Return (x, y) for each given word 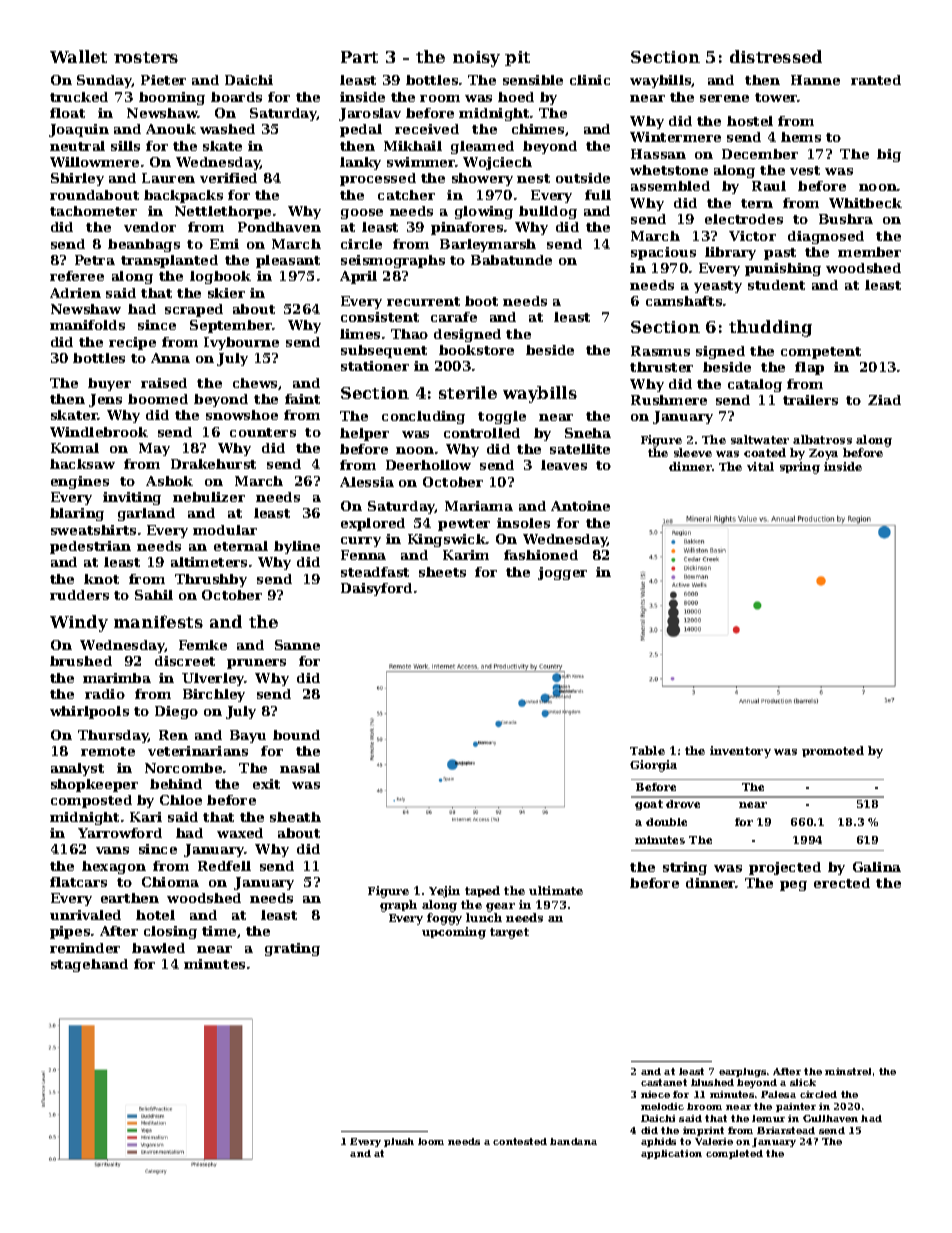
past (780, 254)
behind (176, 784)
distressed (776, 56)
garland (146, 514)
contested (520, 1141)
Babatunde (511, 260)
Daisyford (376, 589)
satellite (580, 449)
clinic (590, 80)
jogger (562, 573)
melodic (662, 1106)
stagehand (89, 965)
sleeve (693, 452)
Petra (95, 260)
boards (236, 97)
